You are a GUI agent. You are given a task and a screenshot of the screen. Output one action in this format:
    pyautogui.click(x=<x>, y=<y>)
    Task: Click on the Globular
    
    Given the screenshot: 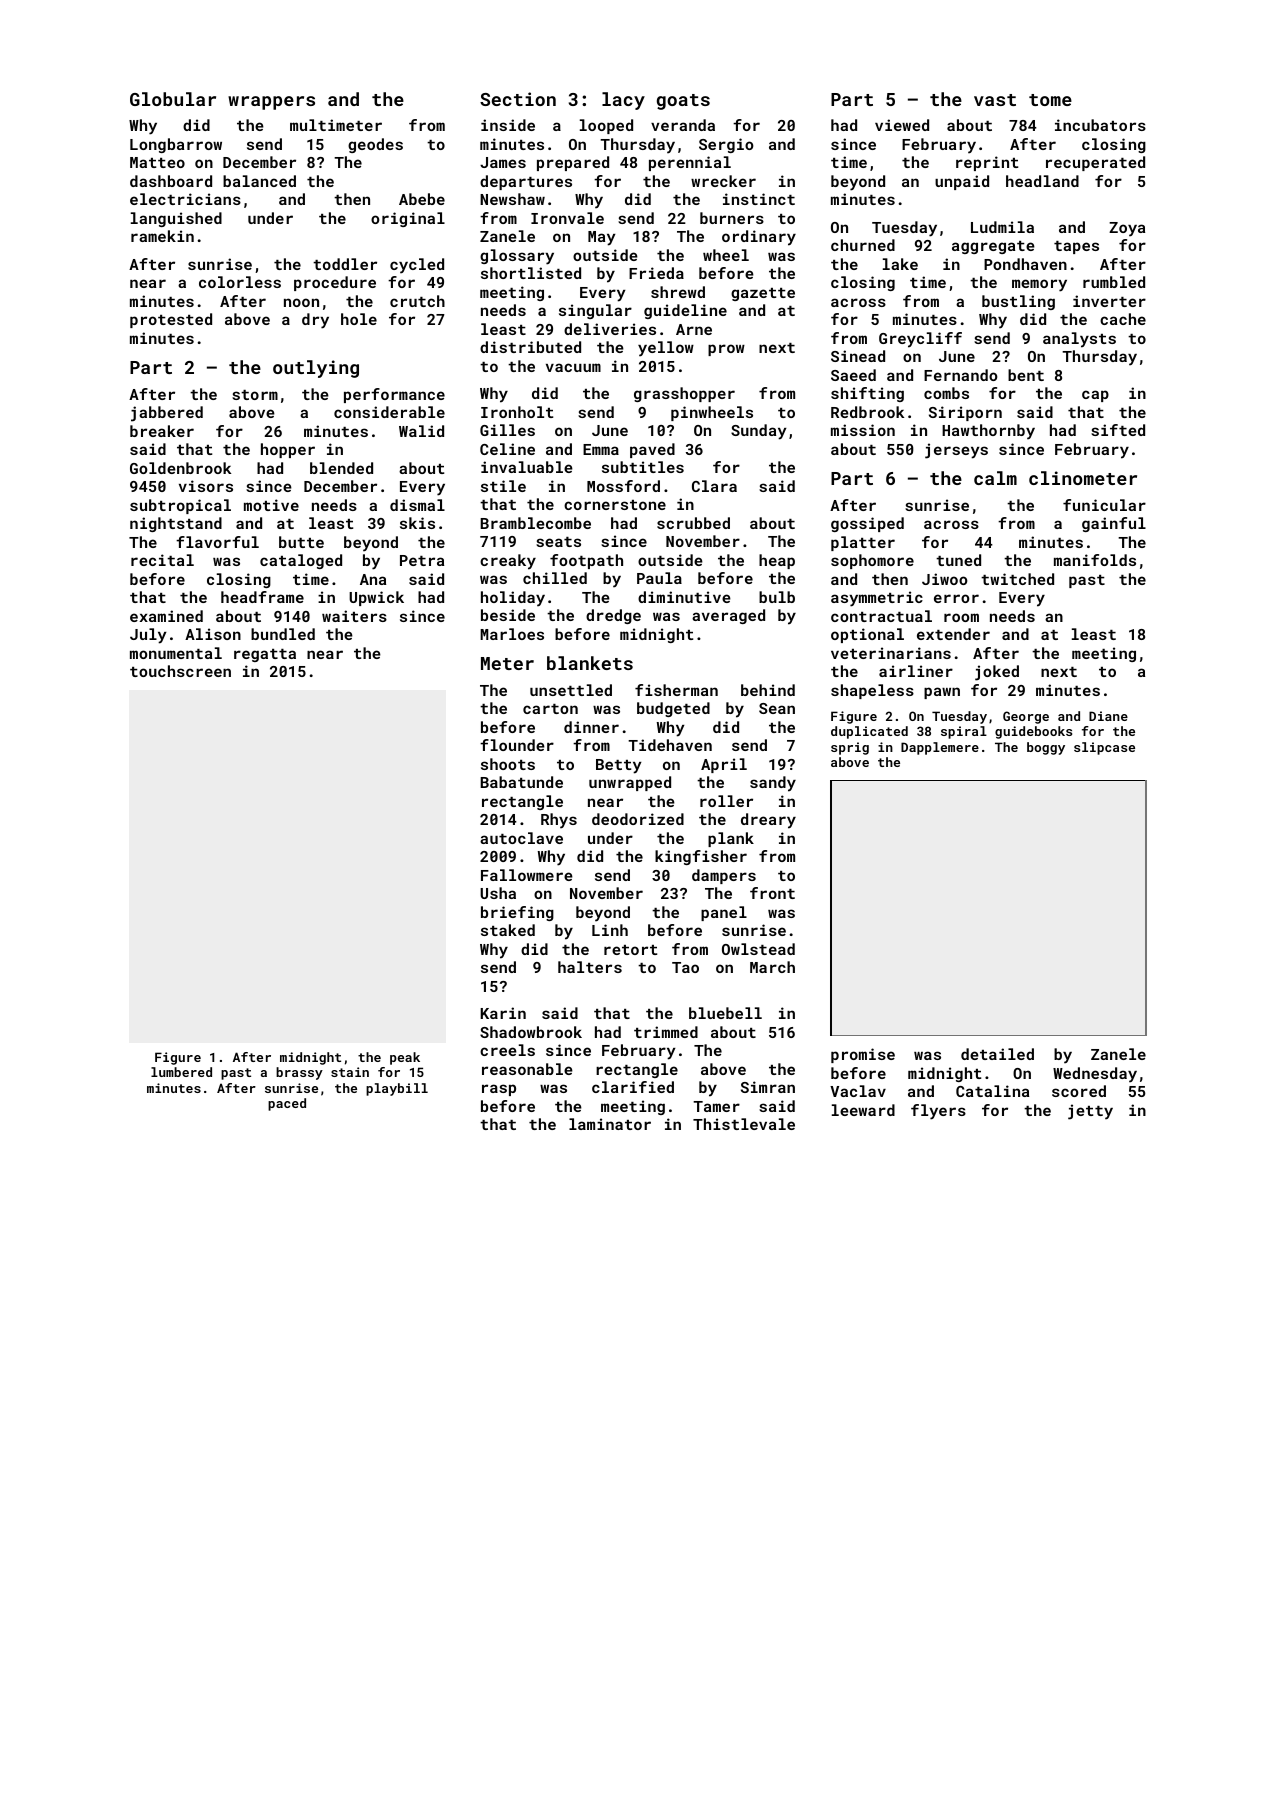 What is the action you would take?
    pyautogui.click(x=173, y=99)
